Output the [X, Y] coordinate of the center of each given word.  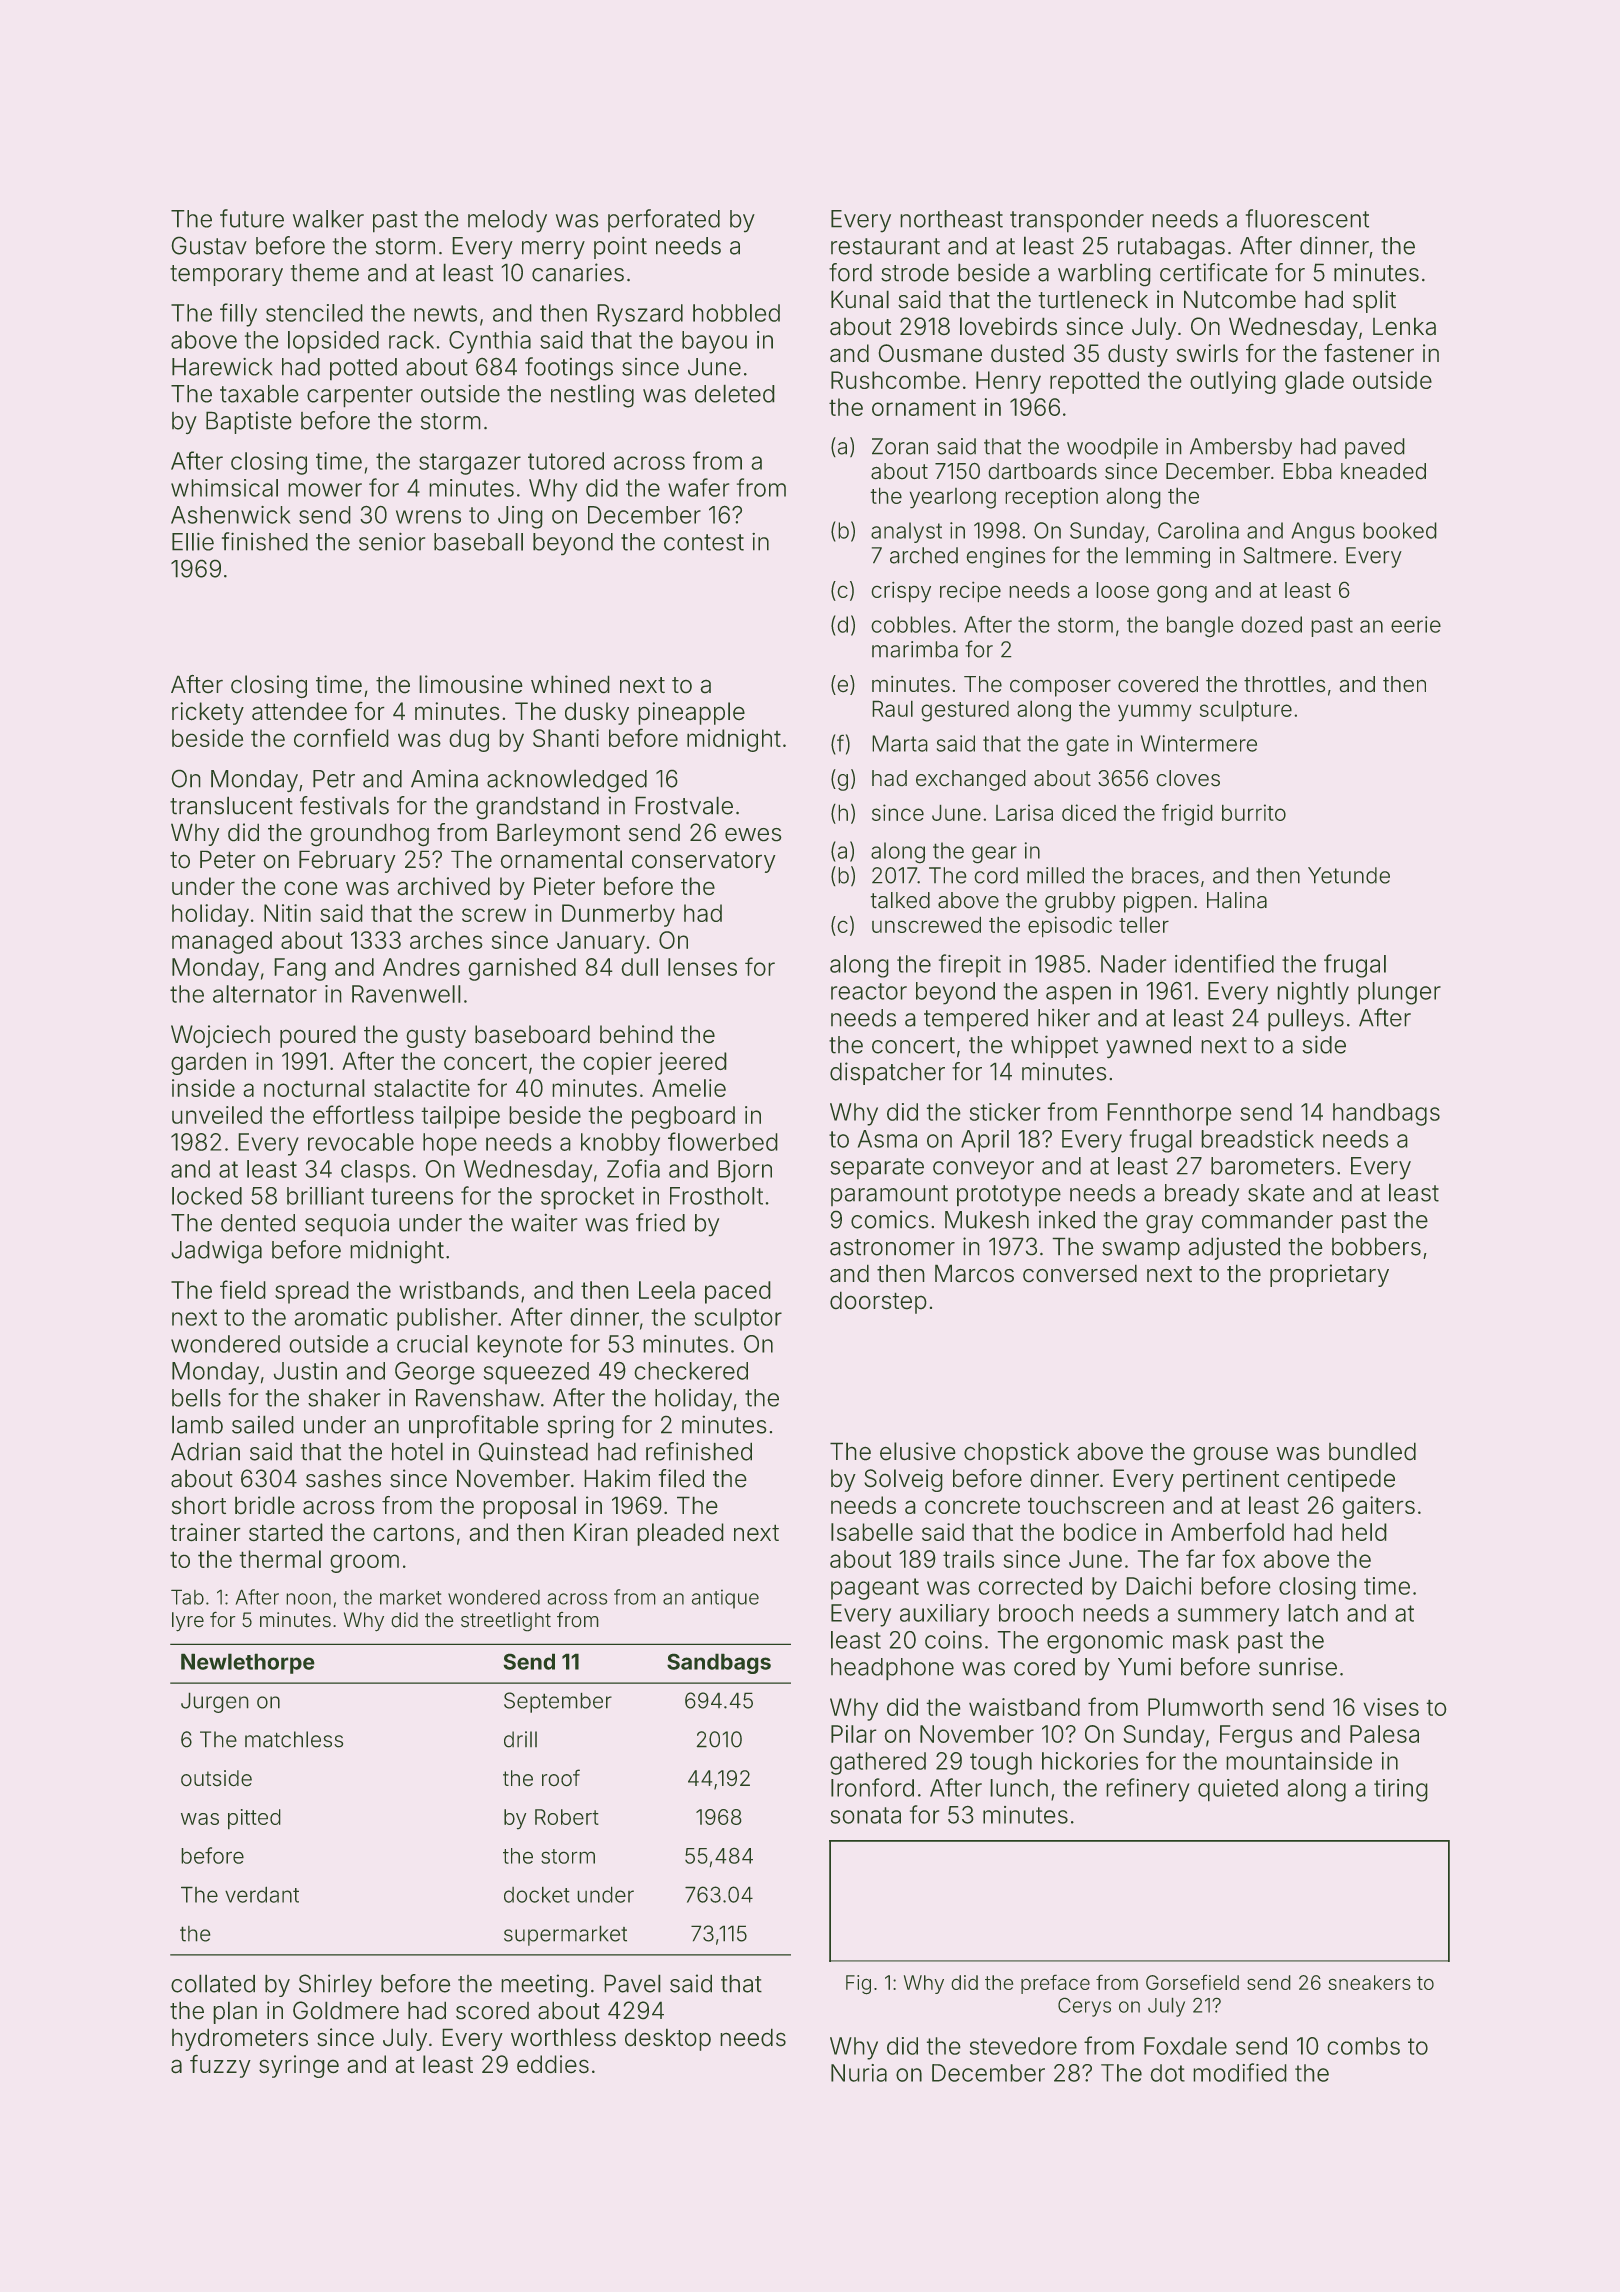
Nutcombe [1240, 299]
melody [507, 221]
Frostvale [684, 805]
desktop [668, 2039]
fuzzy [220, 2066]
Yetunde [1349, 875]
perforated [664, 220]
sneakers [1369, 1982]
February [347, 861]
